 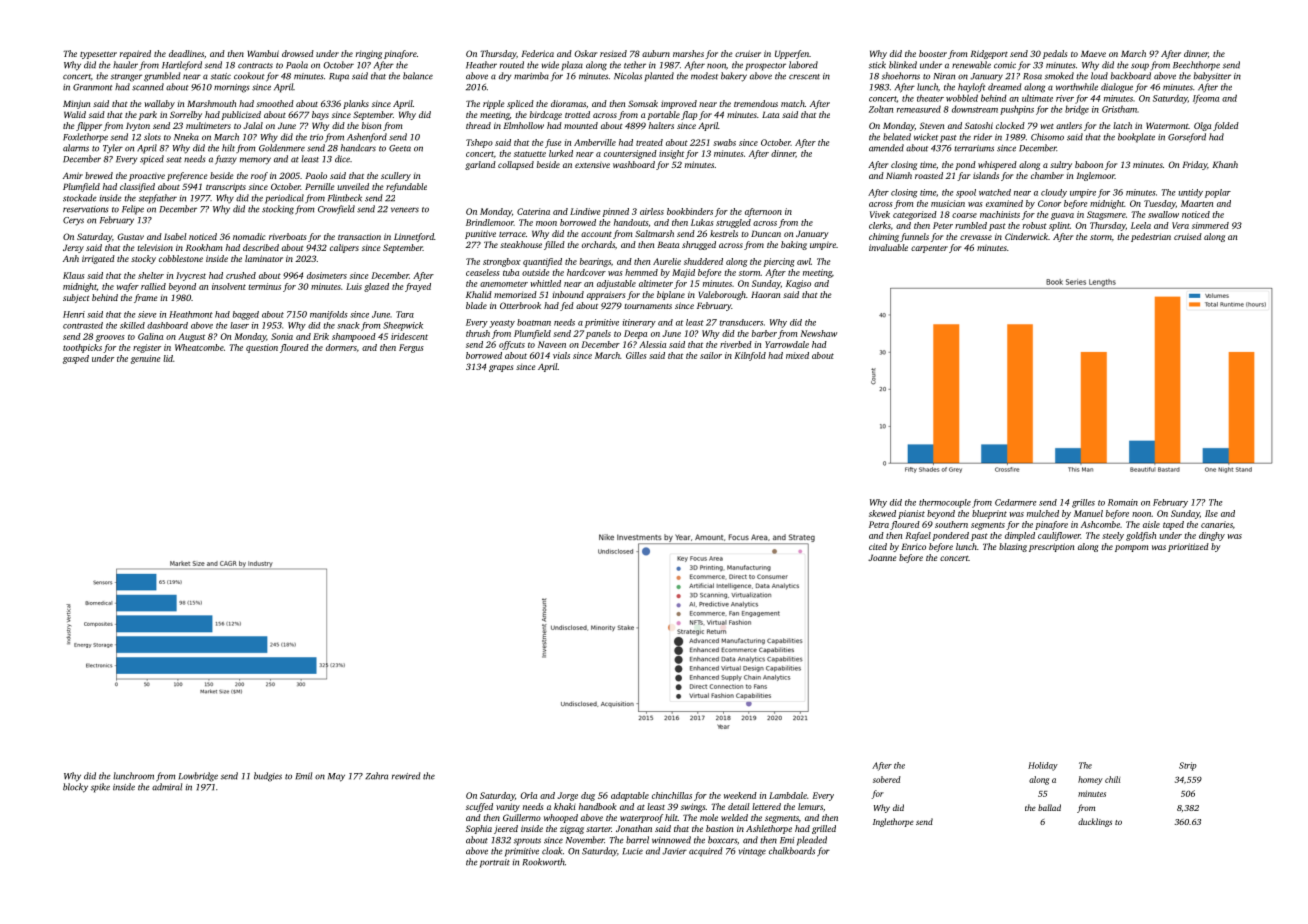 I want to click on dug, so click(x=588, y=796).
